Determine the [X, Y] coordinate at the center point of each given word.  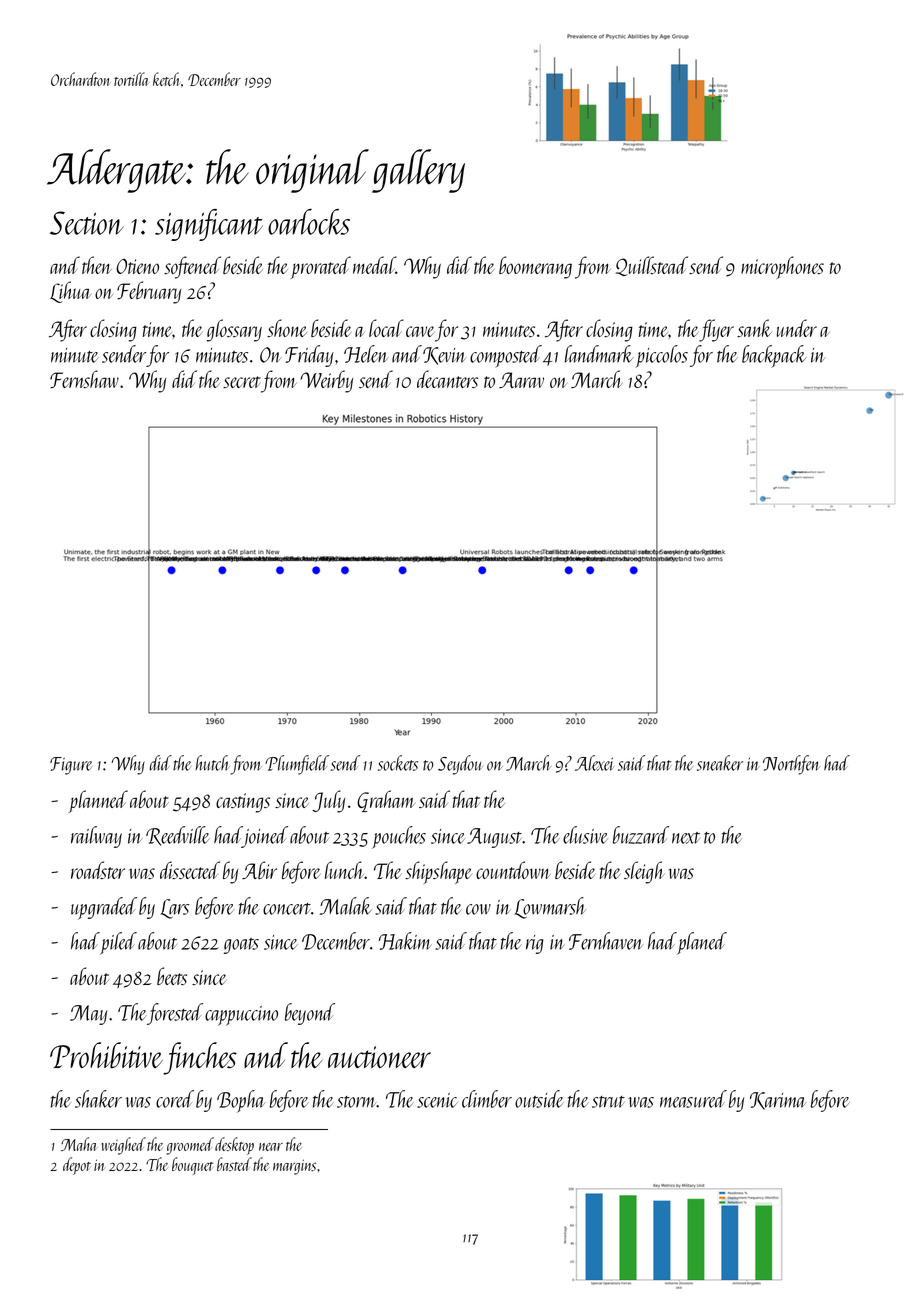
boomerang [535, 267]
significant [209, 225]
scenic [437, 1100]
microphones [782, 267]
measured [693, 1099]
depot [77, 1166]
